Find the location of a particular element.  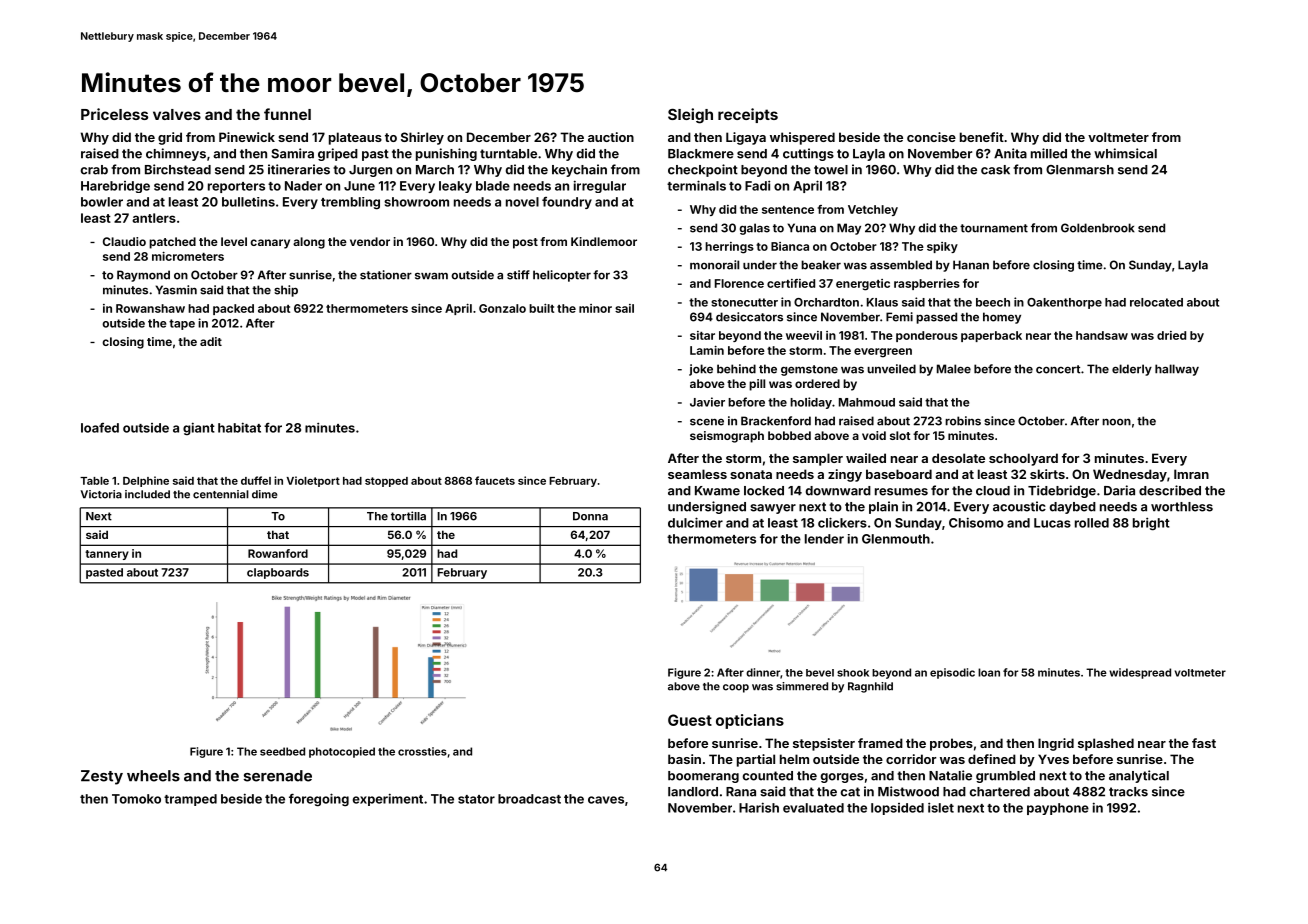

sawyer is located at coordinates (773, 509).
